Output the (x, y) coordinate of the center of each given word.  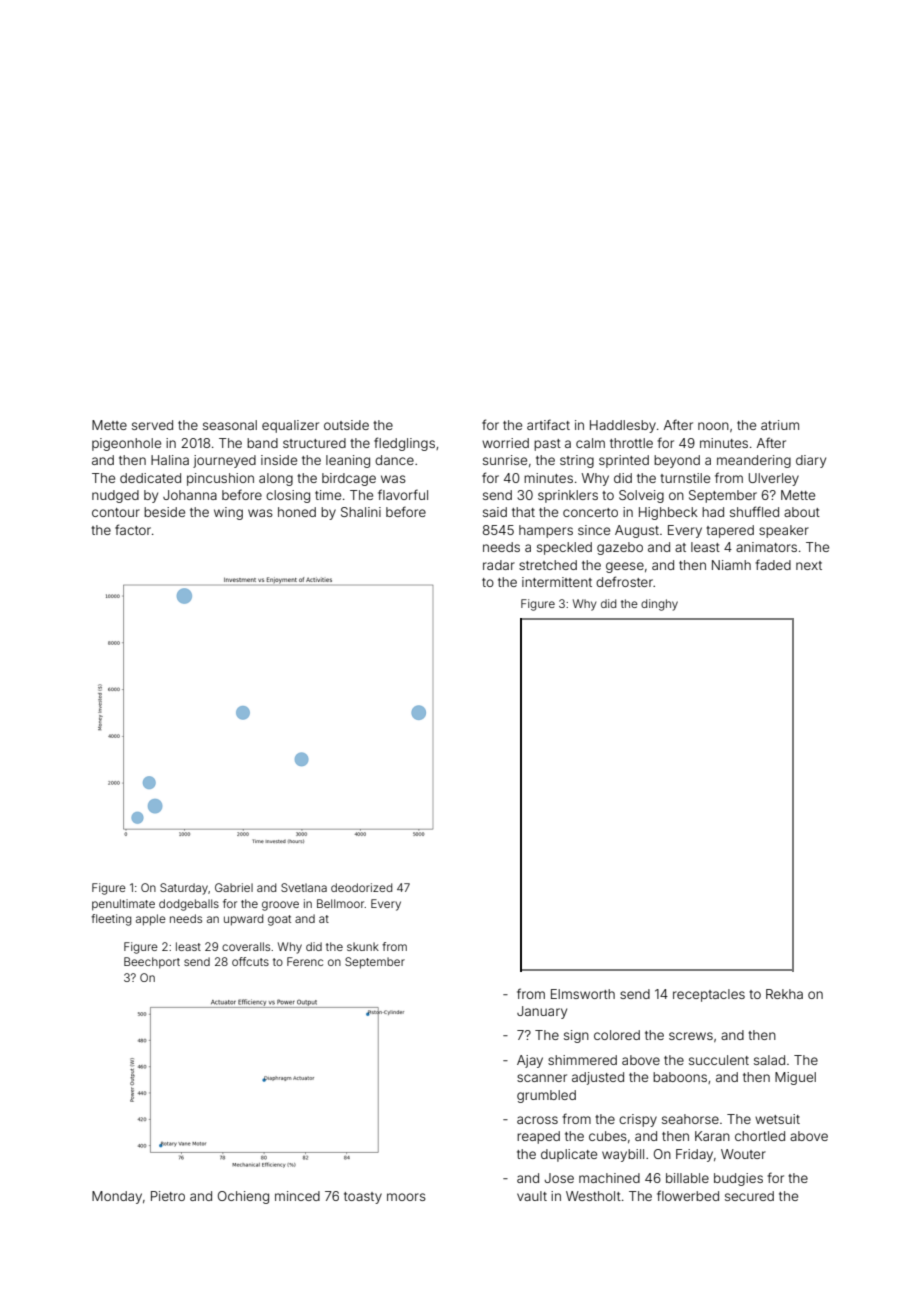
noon (713, 426)
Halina (170, 460)
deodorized (361, 887)
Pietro (168, 1196)
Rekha (784, 994)
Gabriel (234, 887)
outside (346, 425)
